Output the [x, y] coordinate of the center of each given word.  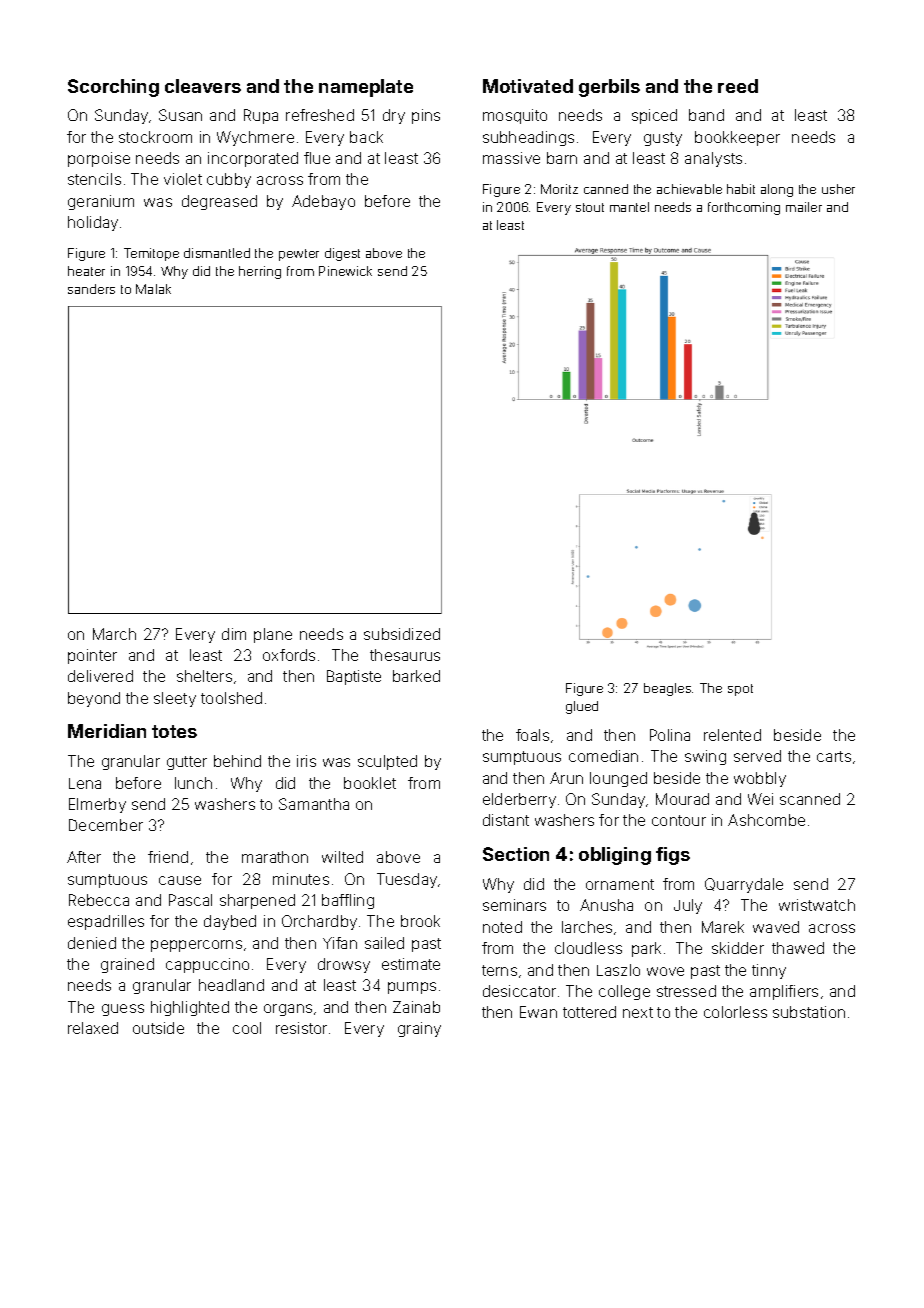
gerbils [609, 88]
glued [582, 707]
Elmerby [97, 805]
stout [590, 207]
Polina [670, 735]
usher [838, 189]
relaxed [93, 1028]
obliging [615, 856]
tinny [769, 971]
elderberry [519, 800]
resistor [301, 1028]
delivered [100, 676]
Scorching [113, 88]
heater [86, 271]
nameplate [366, 88]
